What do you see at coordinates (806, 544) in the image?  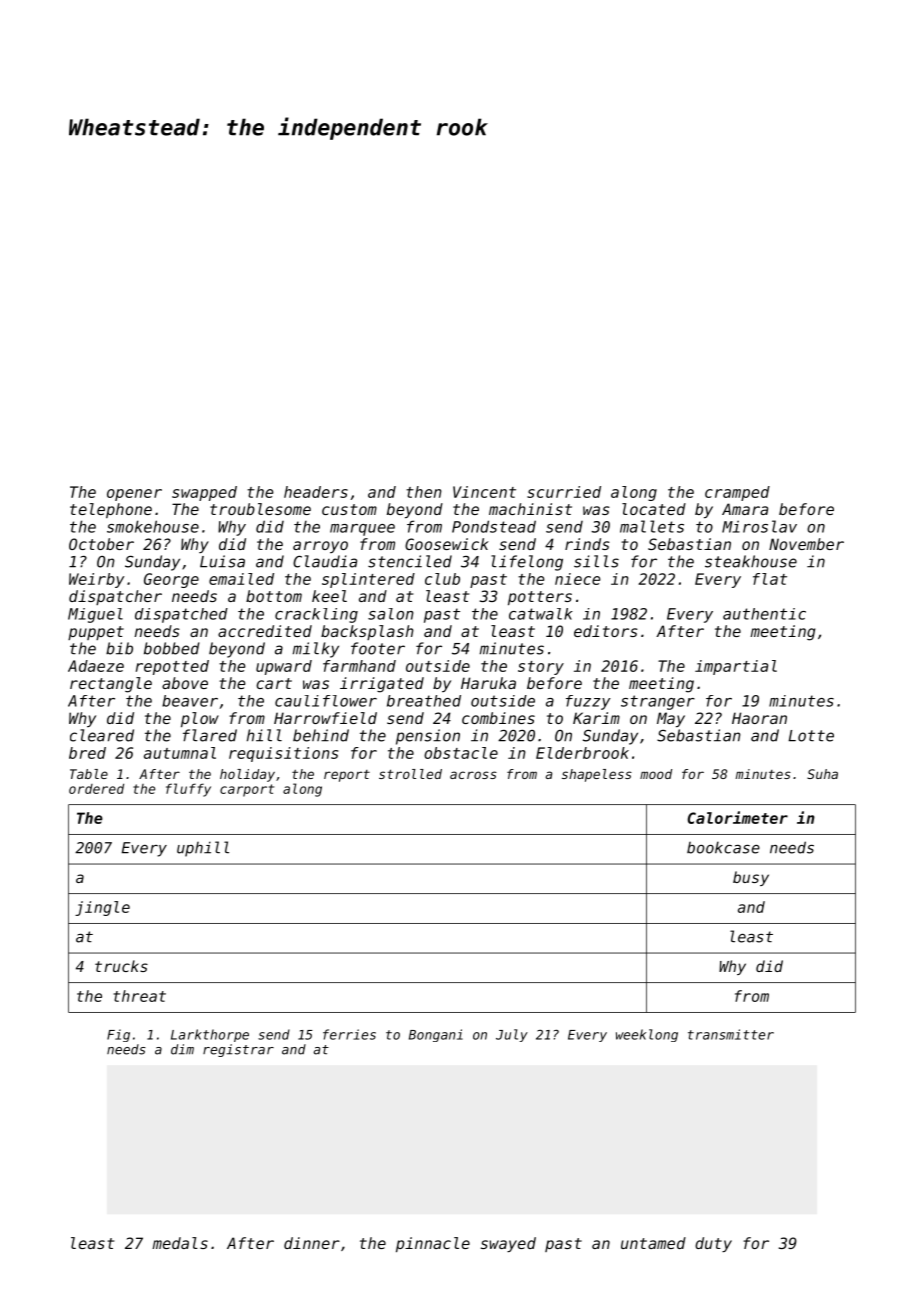 I see `November` at bounding box center [806, 544].
